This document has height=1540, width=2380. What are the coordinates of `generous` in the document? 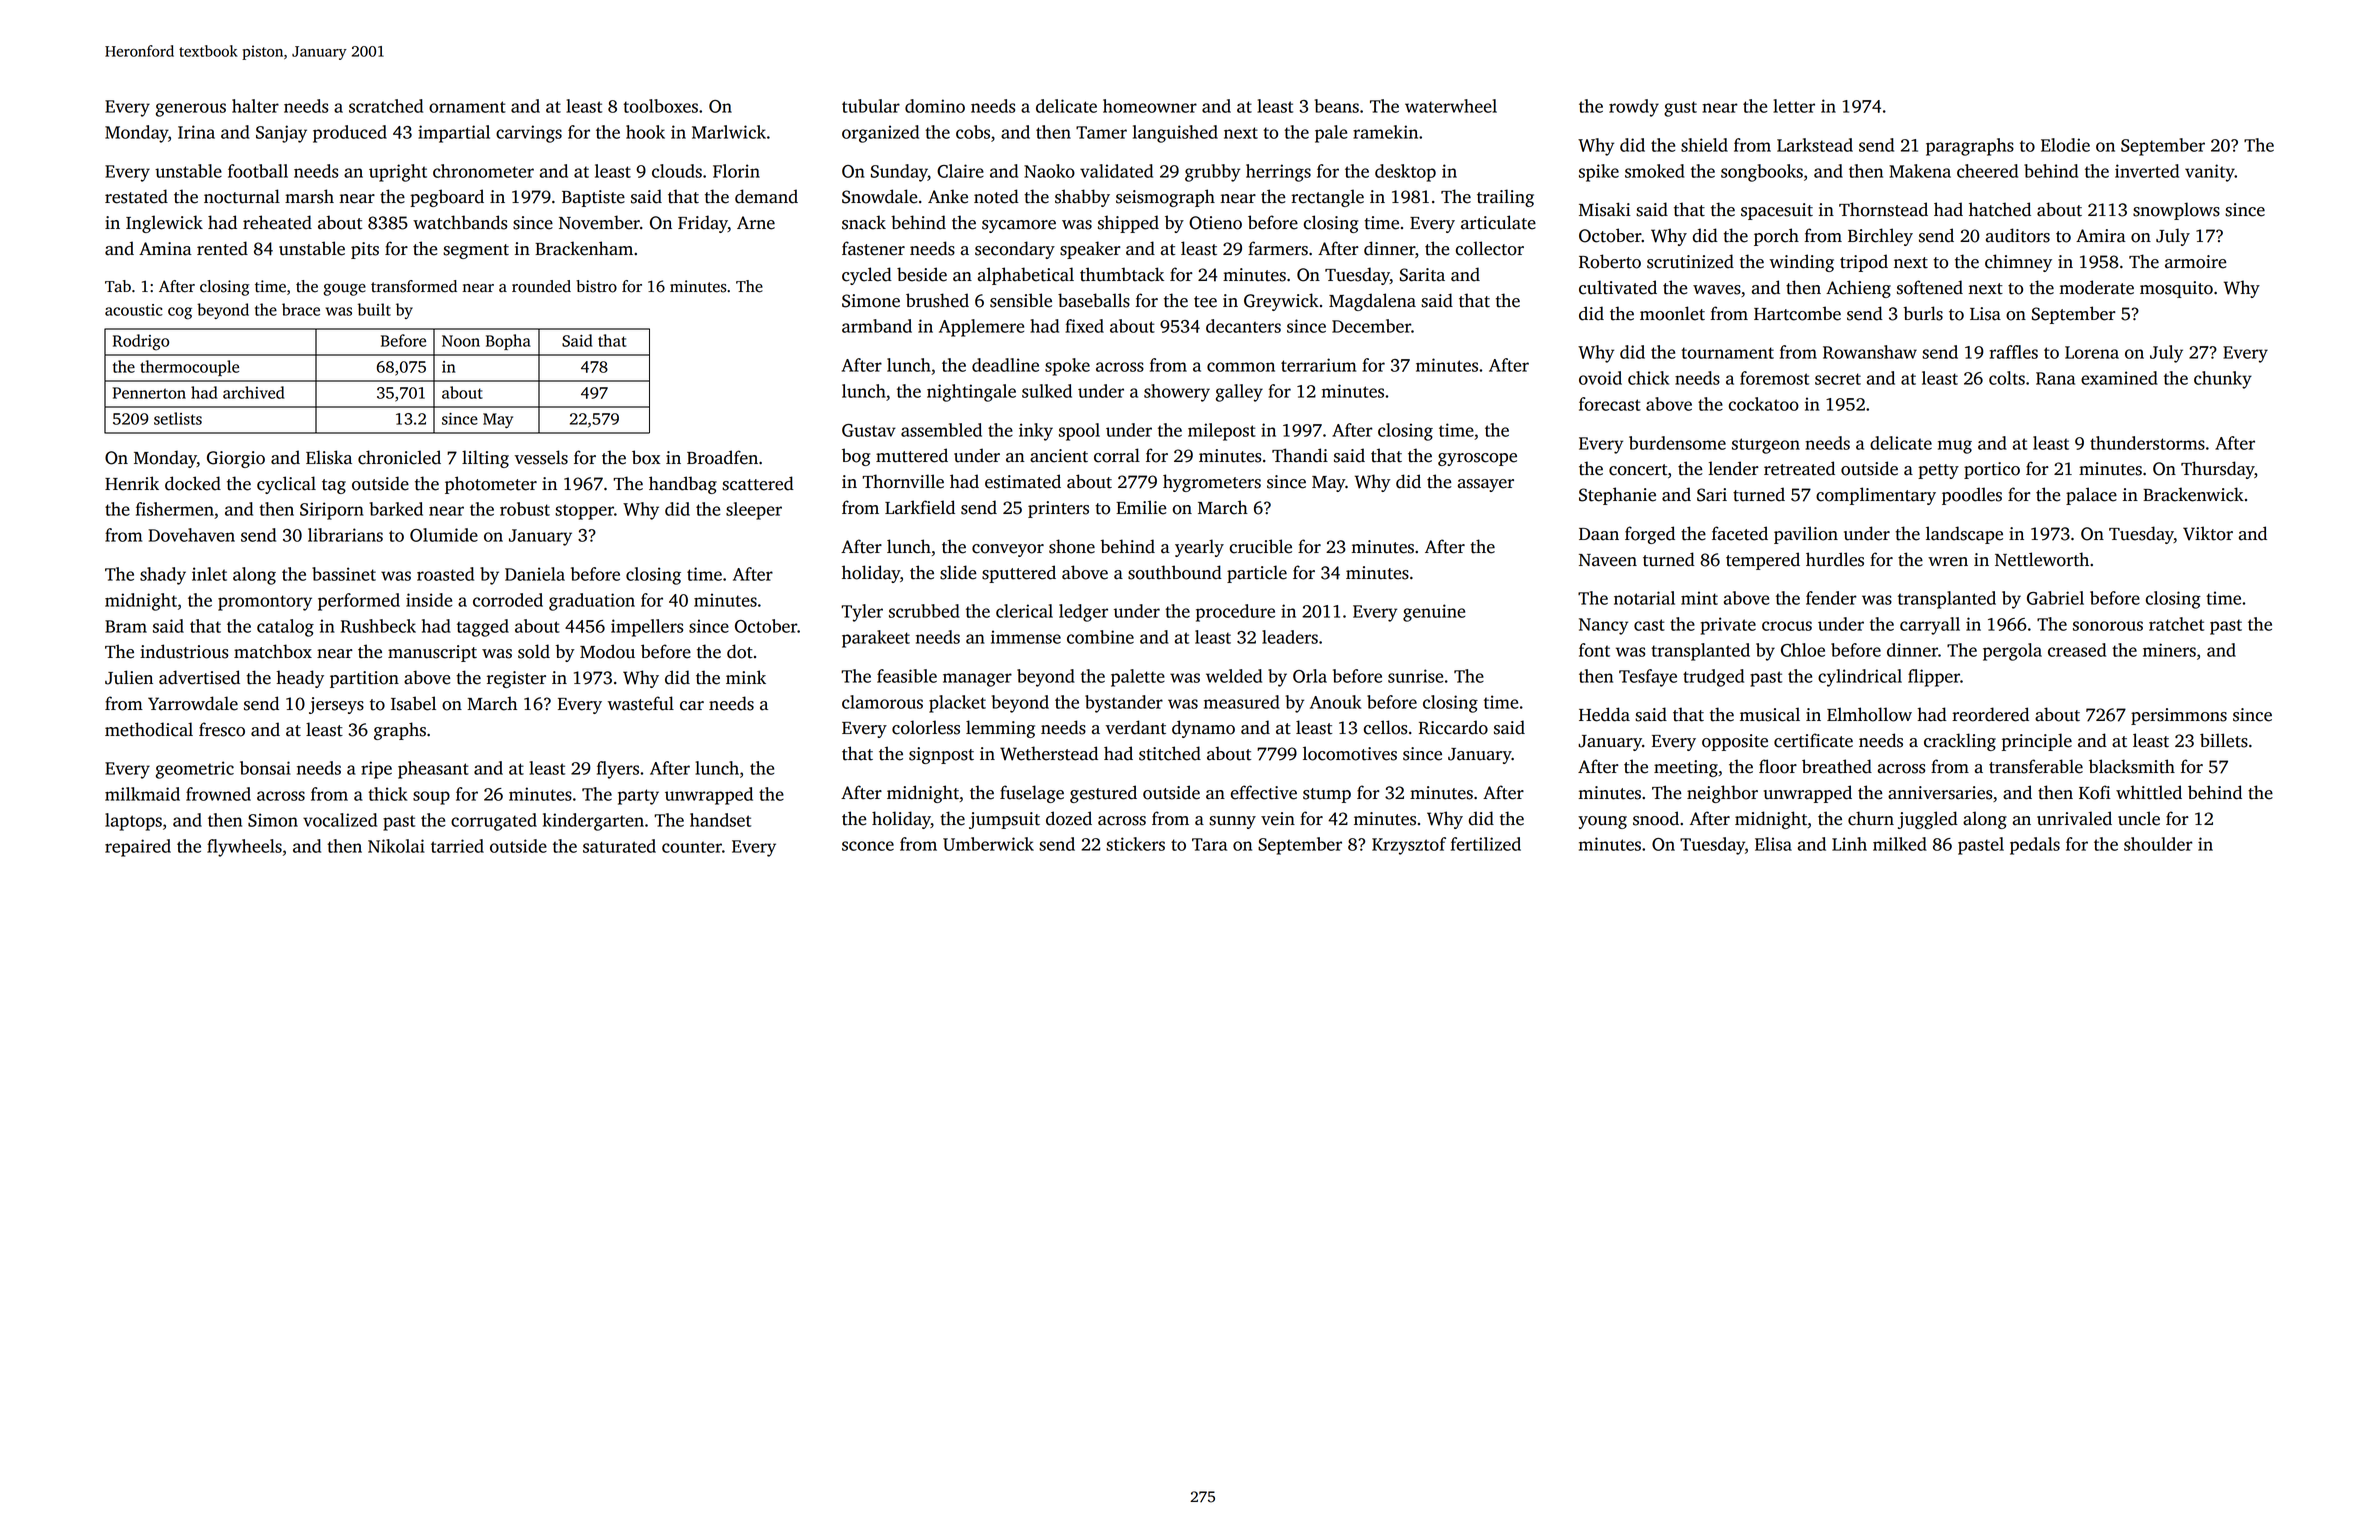 It's located at (191, 110).
